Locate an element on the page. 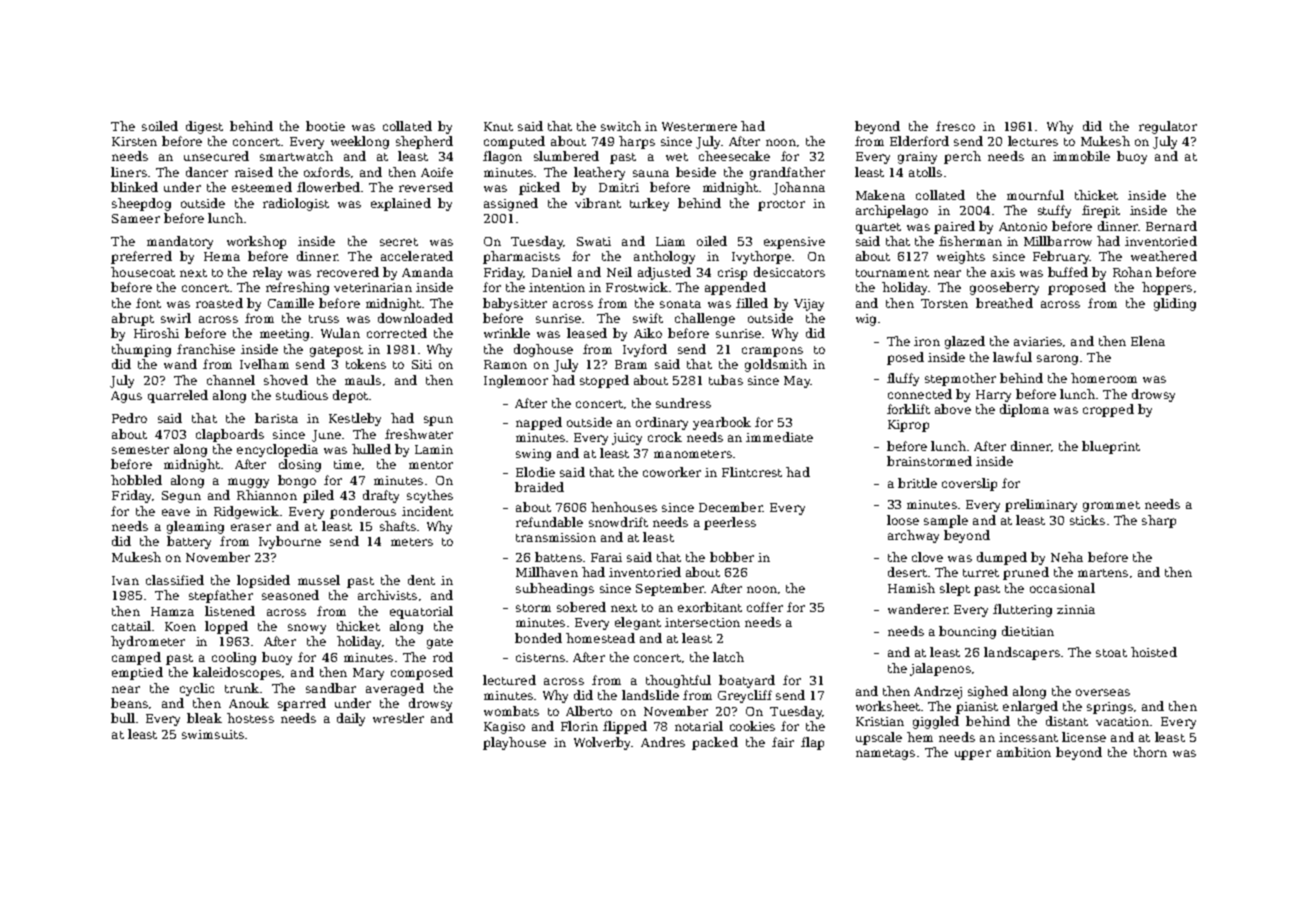 The width and height of the document is (1308, 924). upper is located at coordinates (973, 755).
